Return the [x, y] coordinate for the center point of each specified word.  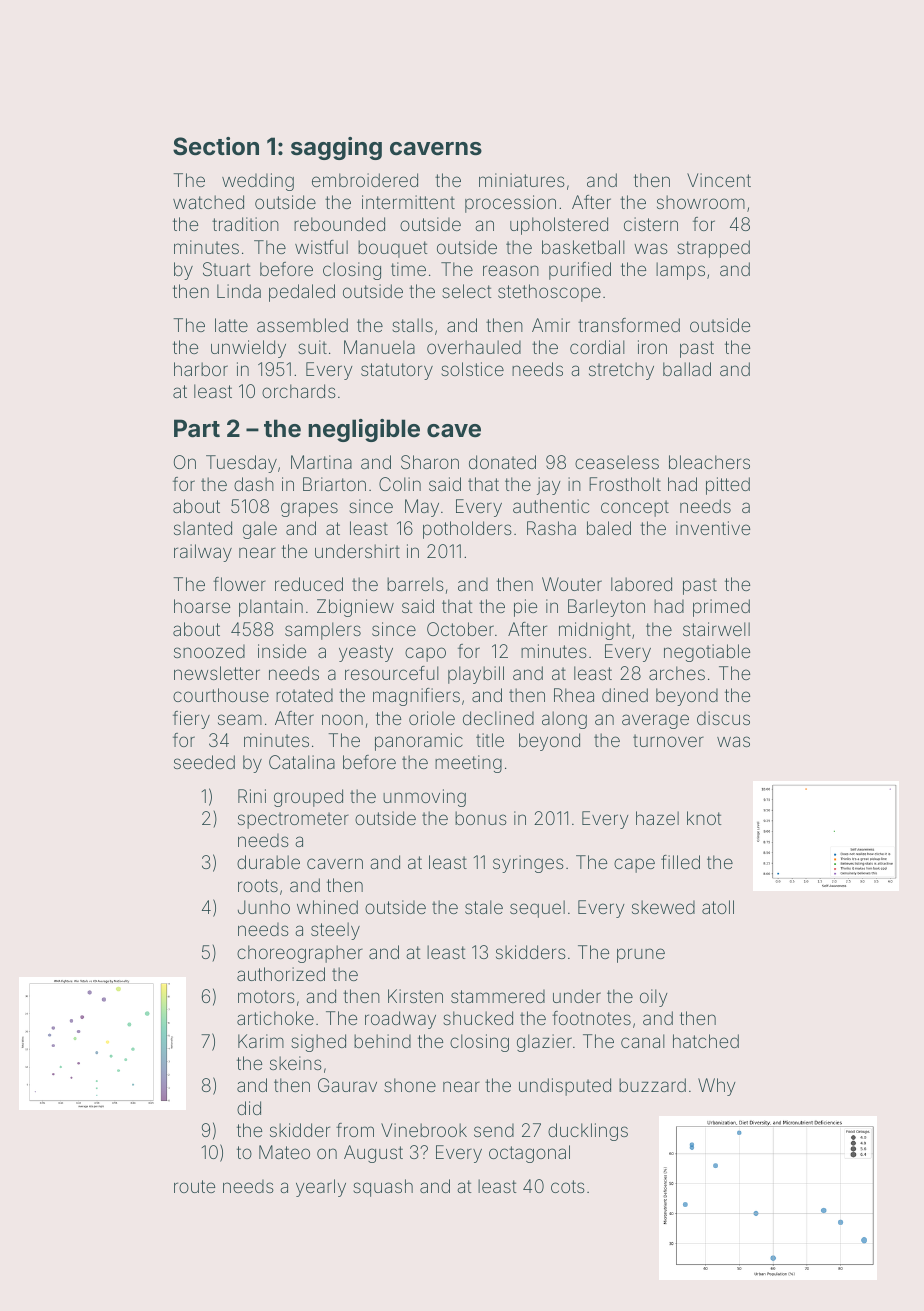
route [194, 1186]
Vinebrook [424, 1130]
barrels [415, 584]
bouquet [393, 249]
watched [208, 202]
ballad [687, 369]
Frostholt [625, 484]
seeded [204, 762]
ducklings [588, 1132]
